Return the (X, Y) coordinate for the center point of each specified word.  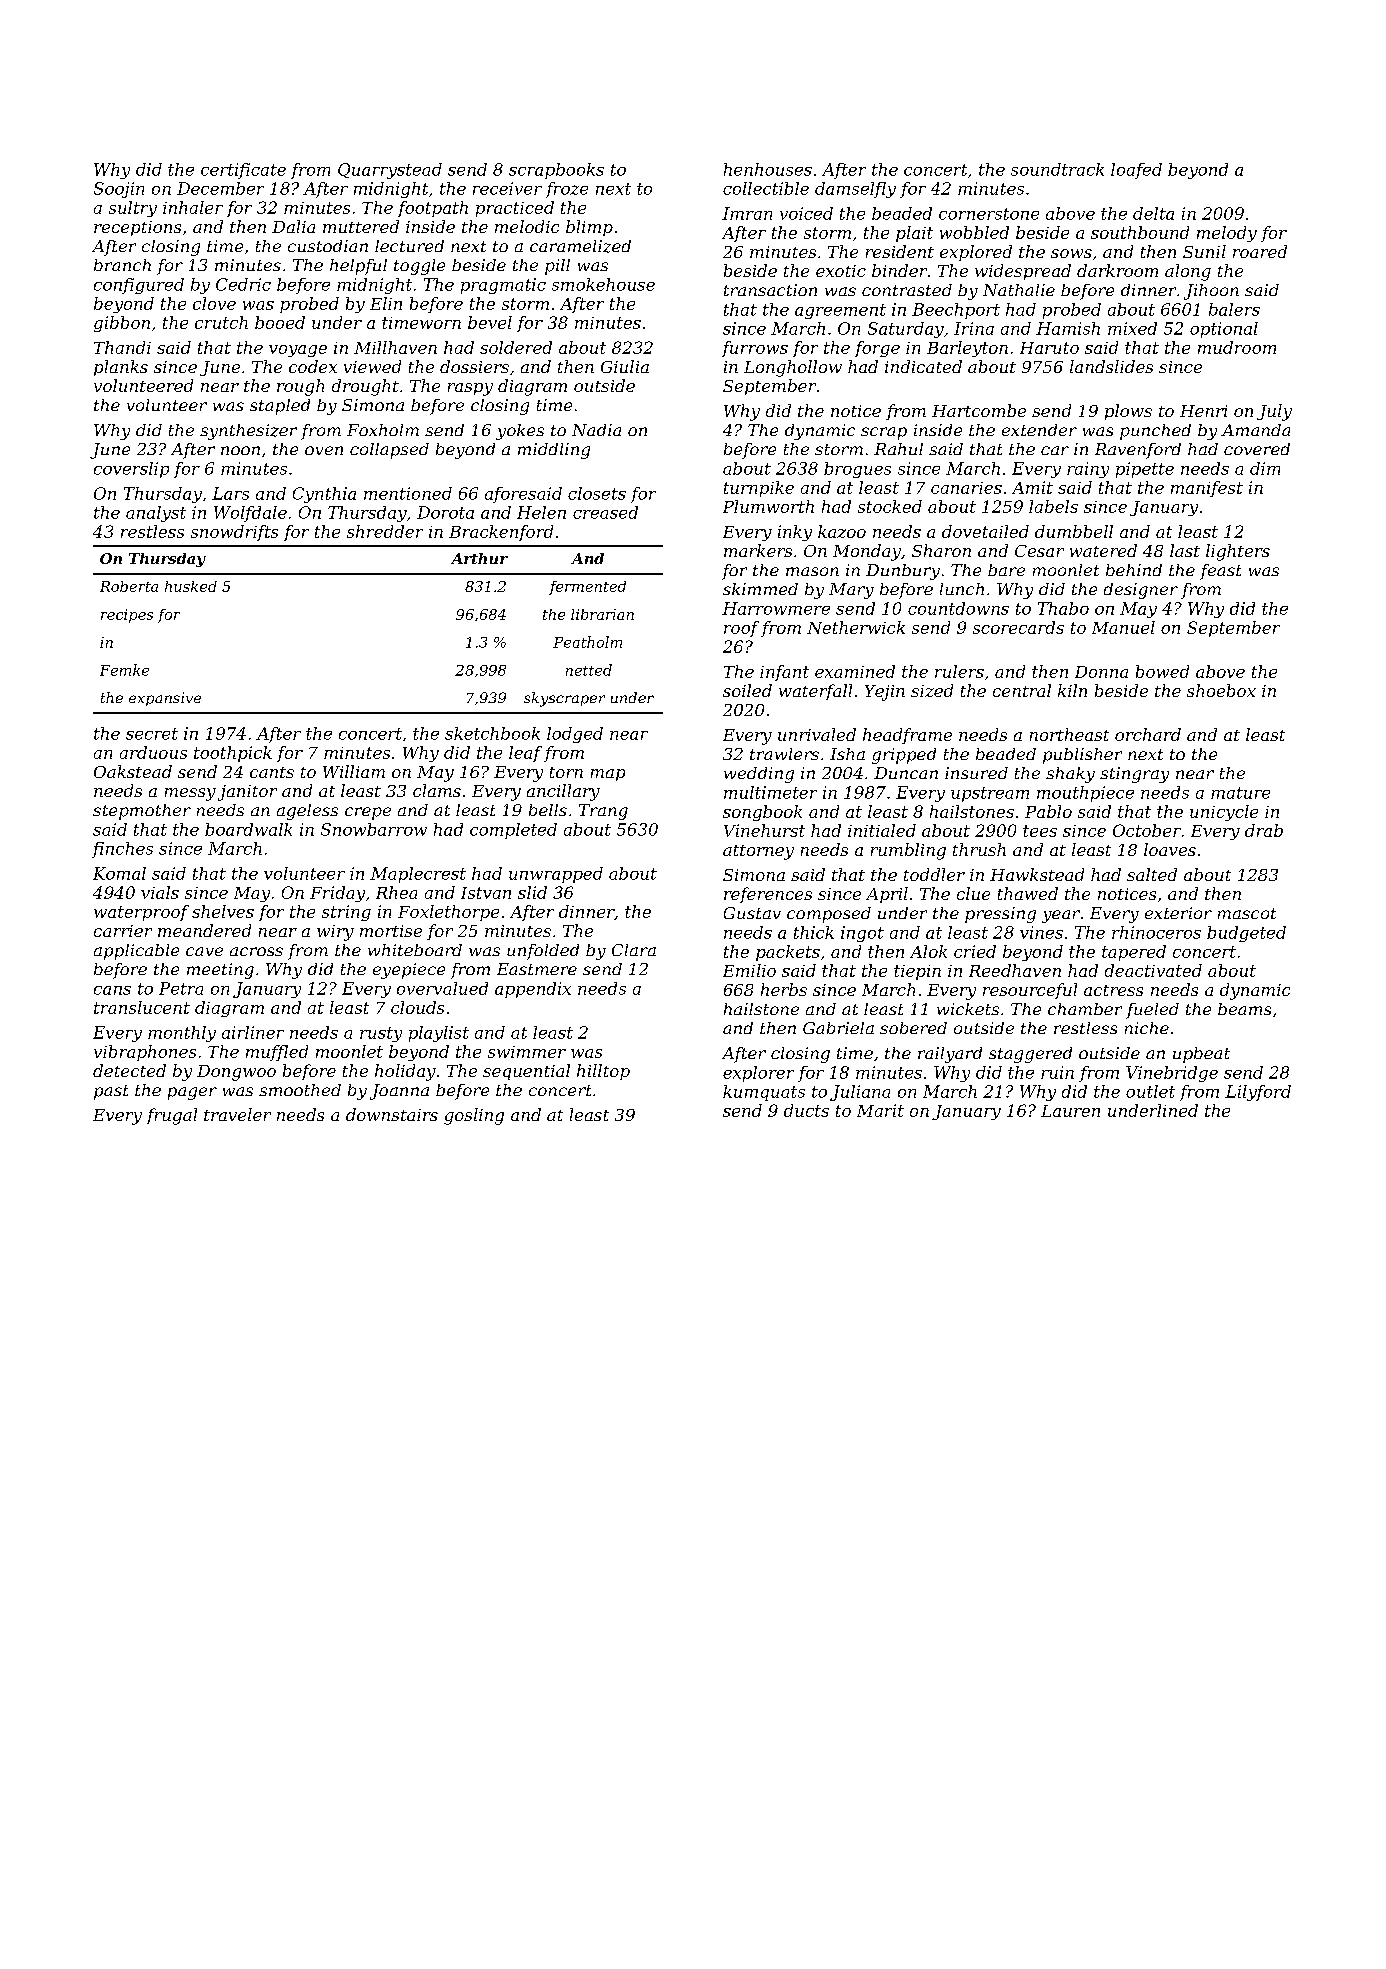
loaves (1170, 849)
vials (160, 892)
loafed (1136, 171)
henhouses (768, 169)
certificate (243, 171)
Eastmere (537, 969)
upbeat (1201, 1055)
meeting (220, 971)
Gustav (752, 913)
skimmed (760, 589)
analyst (156, 514)
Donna (1101, 672)
